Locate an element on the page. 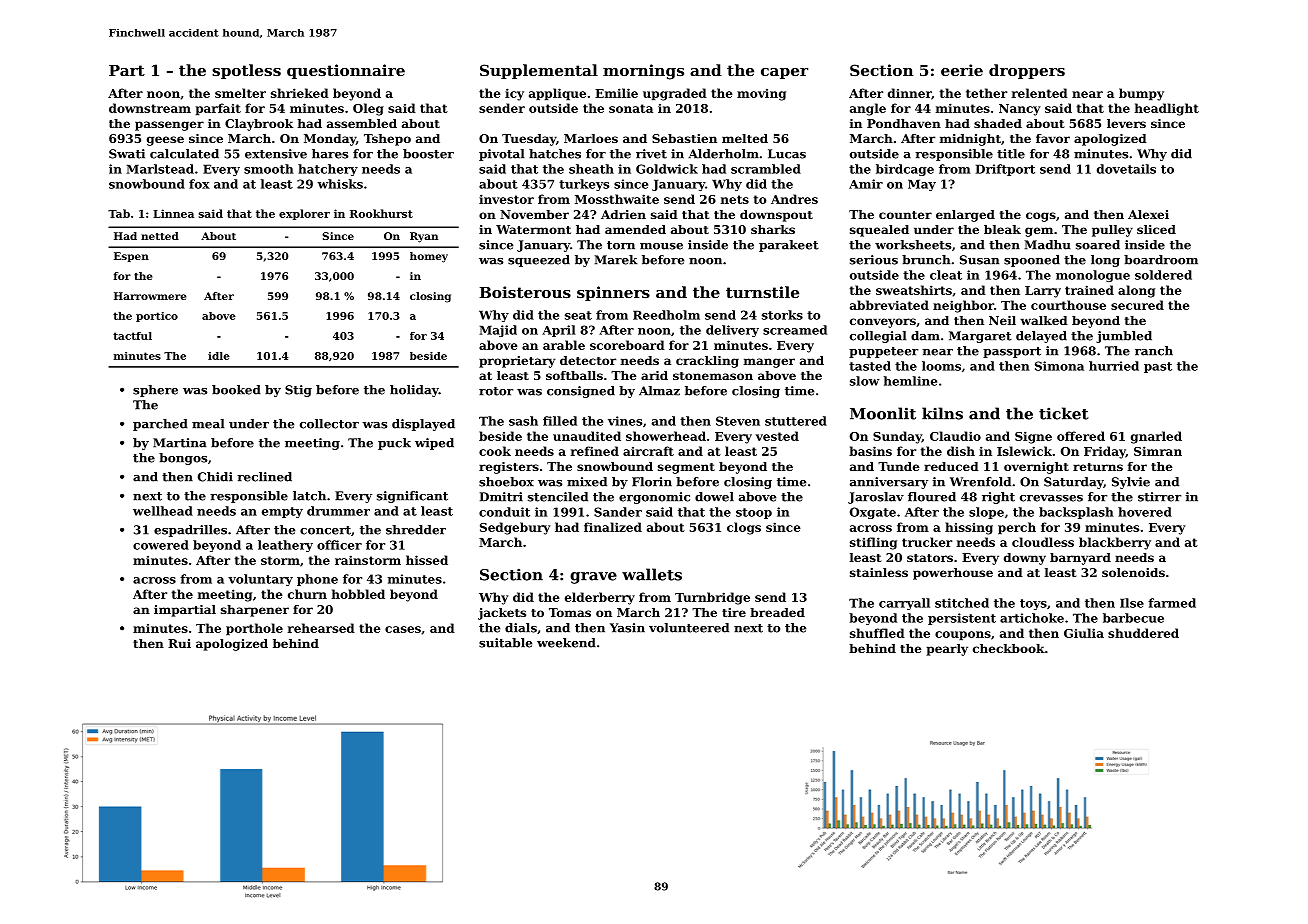  wellhead is located at coordinates (163, 511).
